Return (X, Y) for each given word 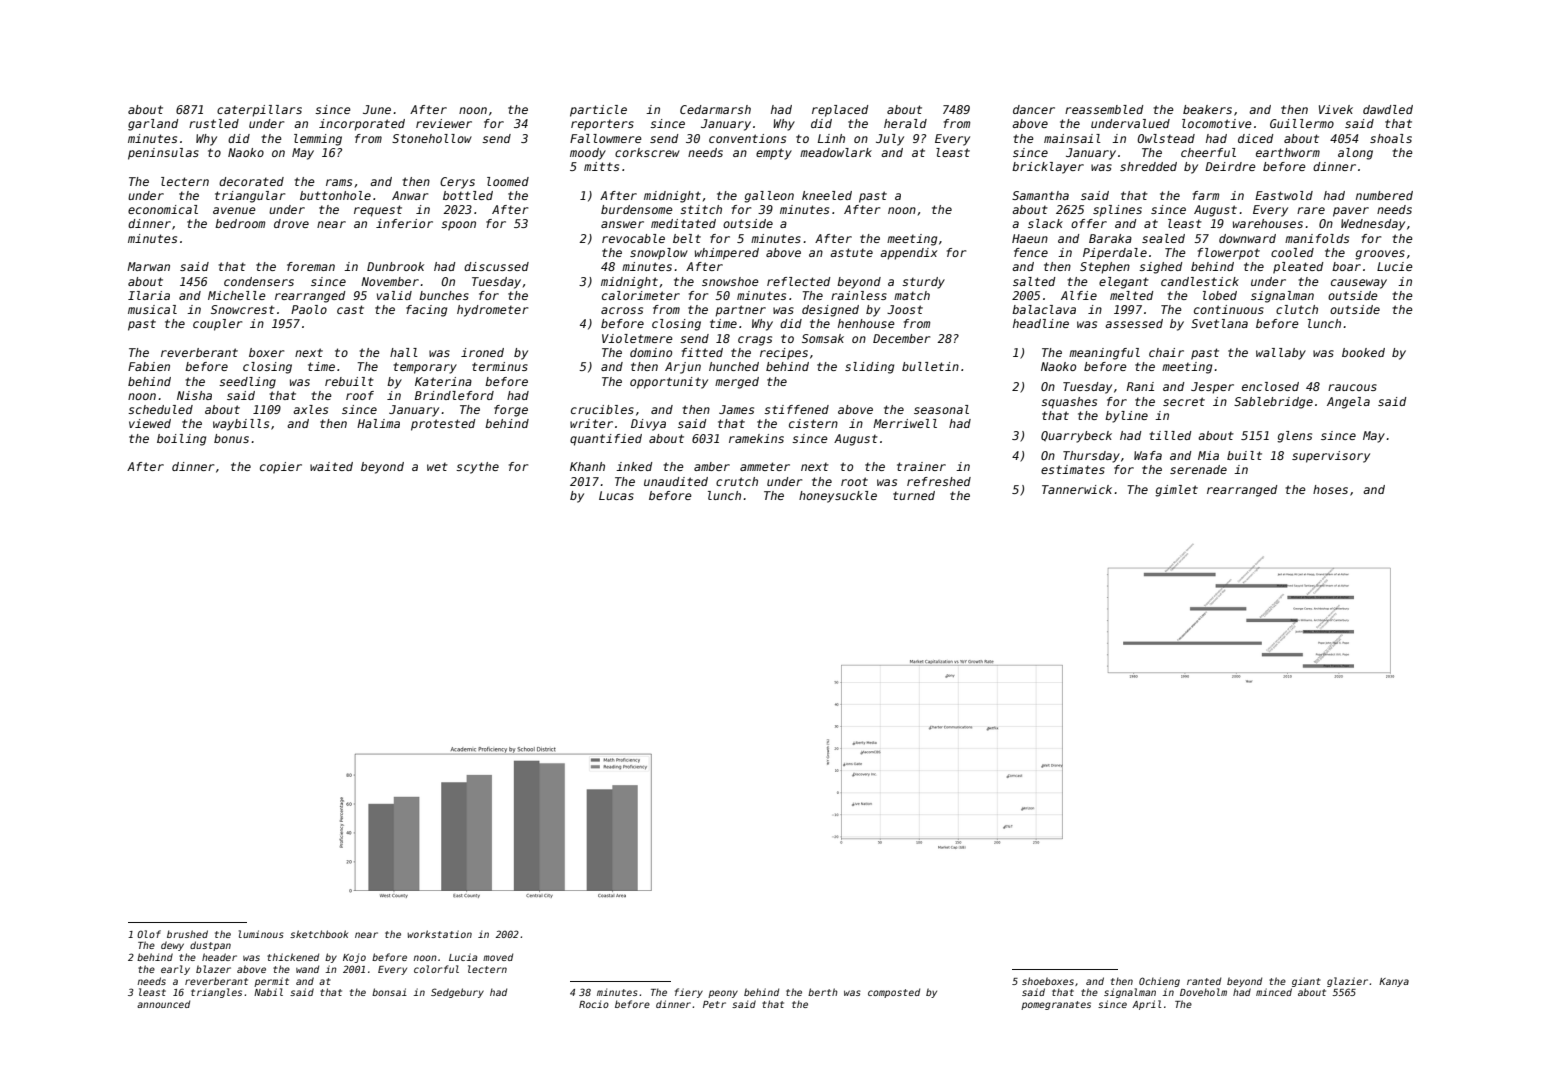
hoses (1330, 489)
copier (281, 468)
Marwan (148, 266)
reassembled (1104, 109)
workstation (439, 934)
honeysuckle (838, 497)
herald (905, 123)
